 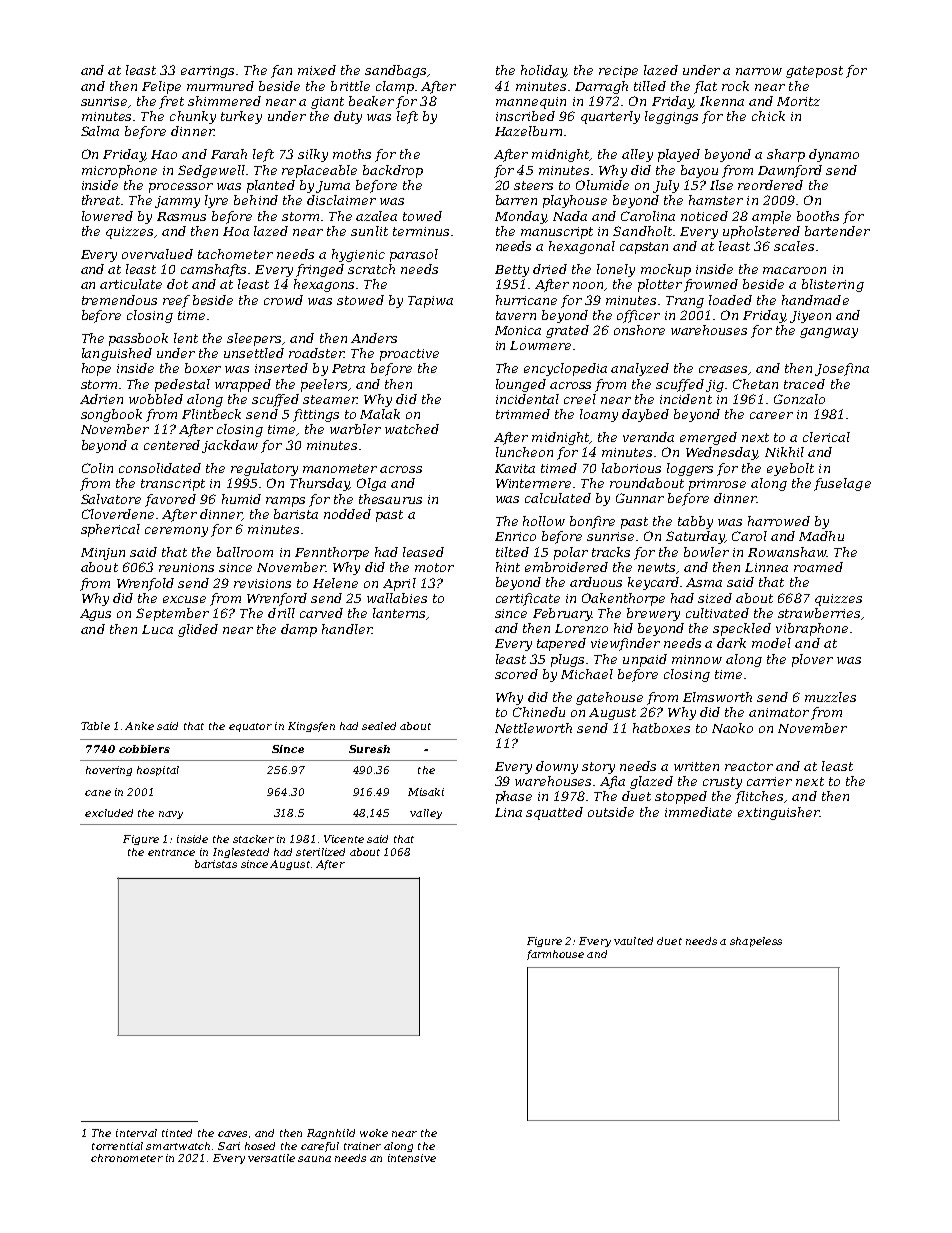 I want to click on intensive, so click(x=412, y=1158).
